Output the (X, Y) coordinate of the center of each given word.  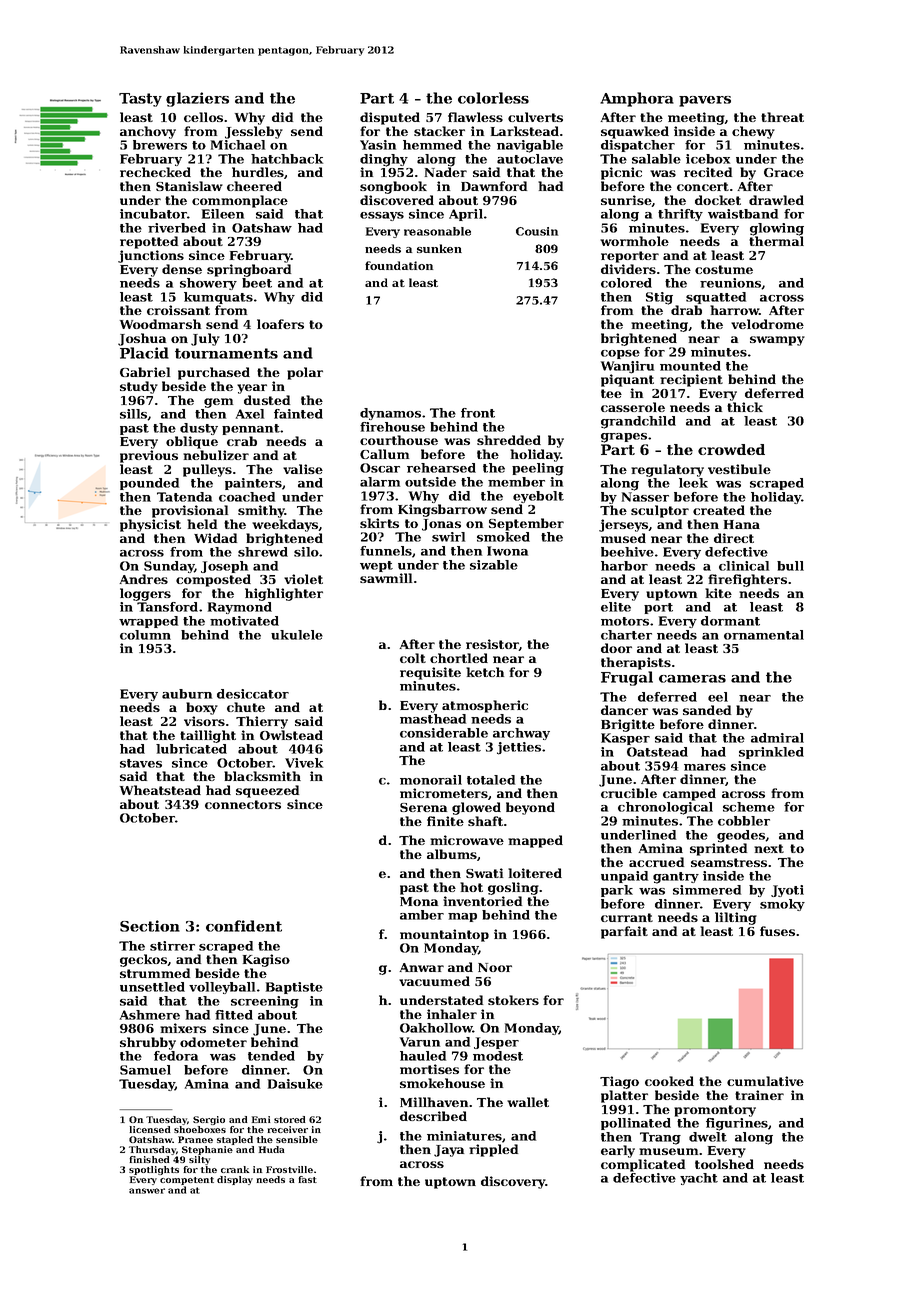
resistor (492, 645)
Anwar (421, 967)
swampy (777, 341)
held (202, 524)
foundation (399, 265)
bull (790, 566)
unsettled (152, 987)
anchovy (148, 132)
